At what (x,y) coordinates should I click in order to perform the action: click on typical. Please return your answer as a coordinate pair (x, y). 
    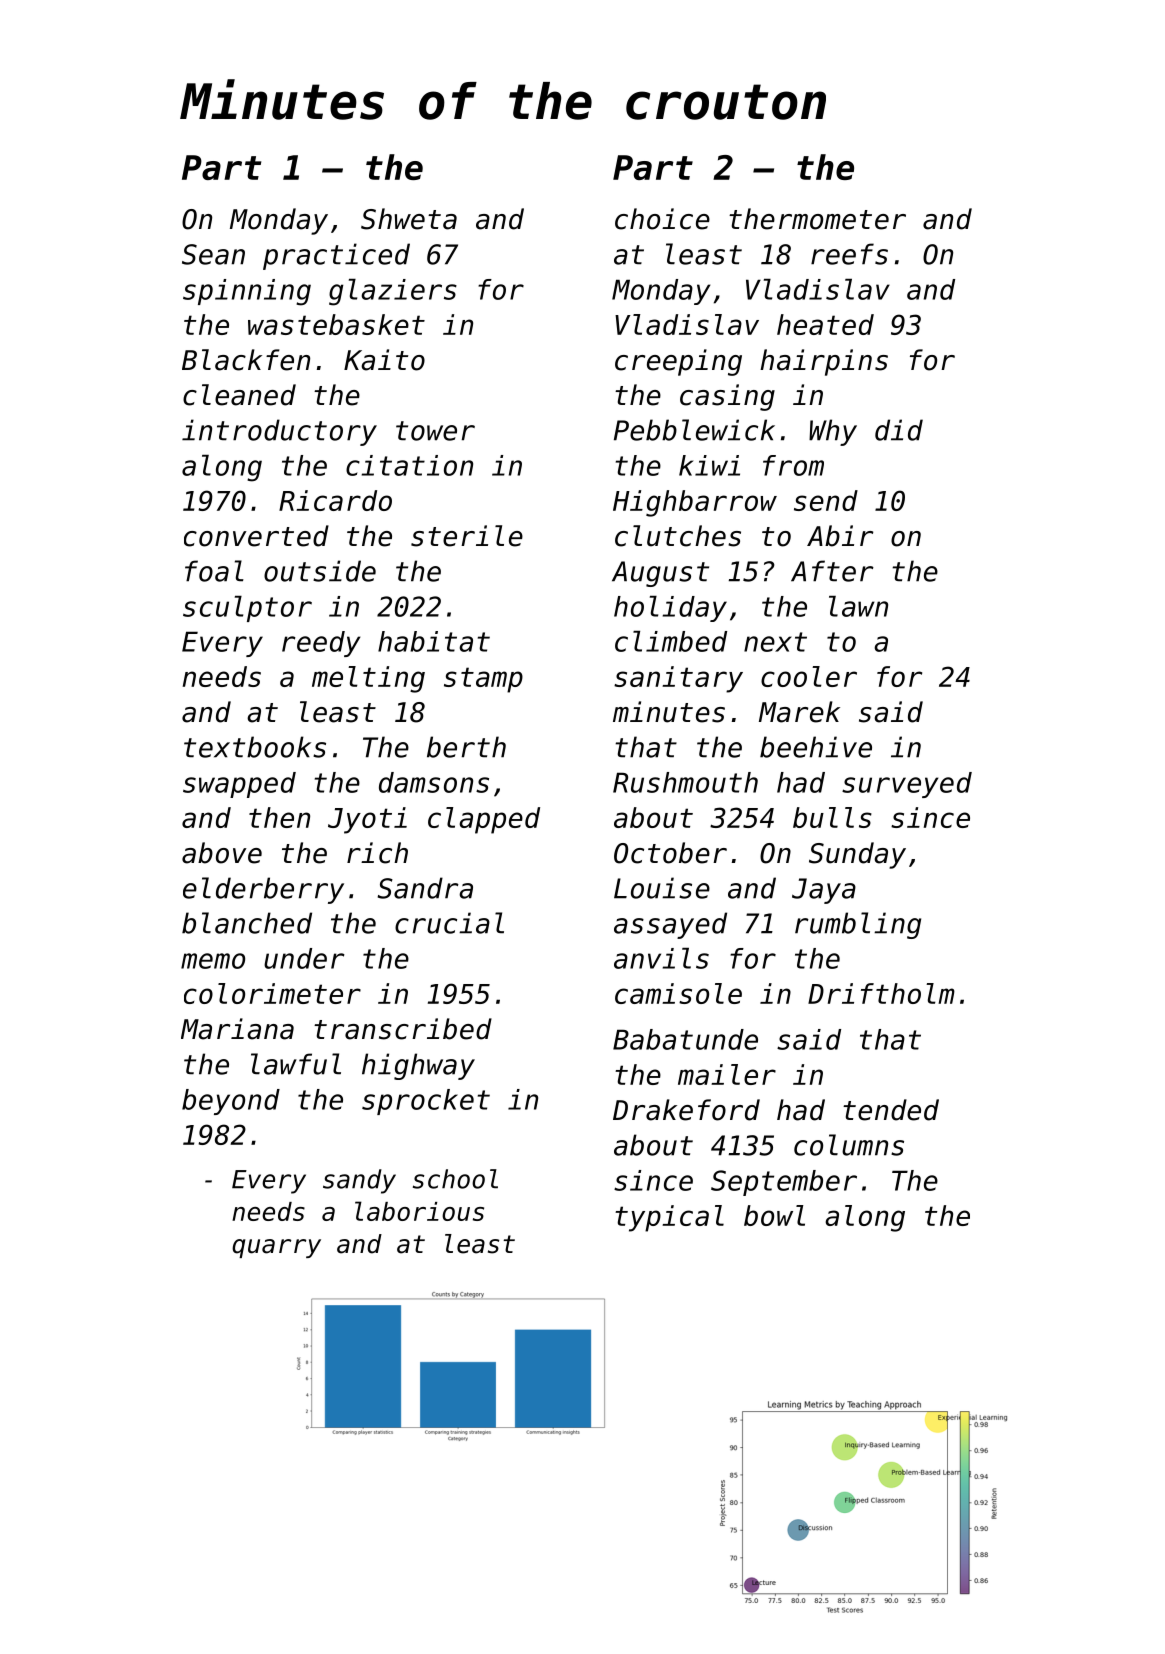
    Looking at the image, I should click on (669, 1218).
